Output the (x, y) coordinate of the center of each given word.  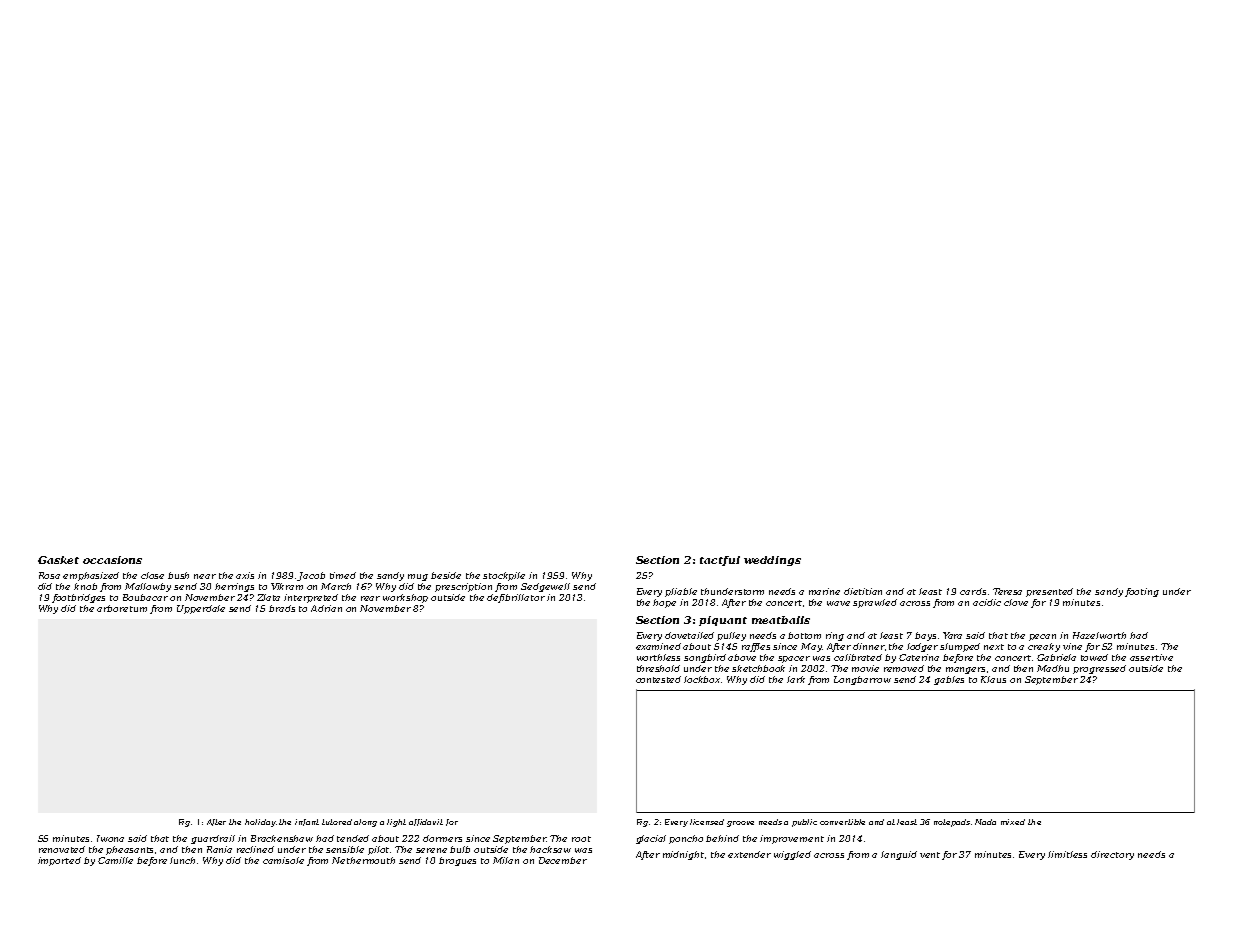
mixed (1013, 822)
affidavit (426, 822)
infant (307, 822)
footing (1142, 592)
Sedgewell (545, 587)
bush (178, 575)
